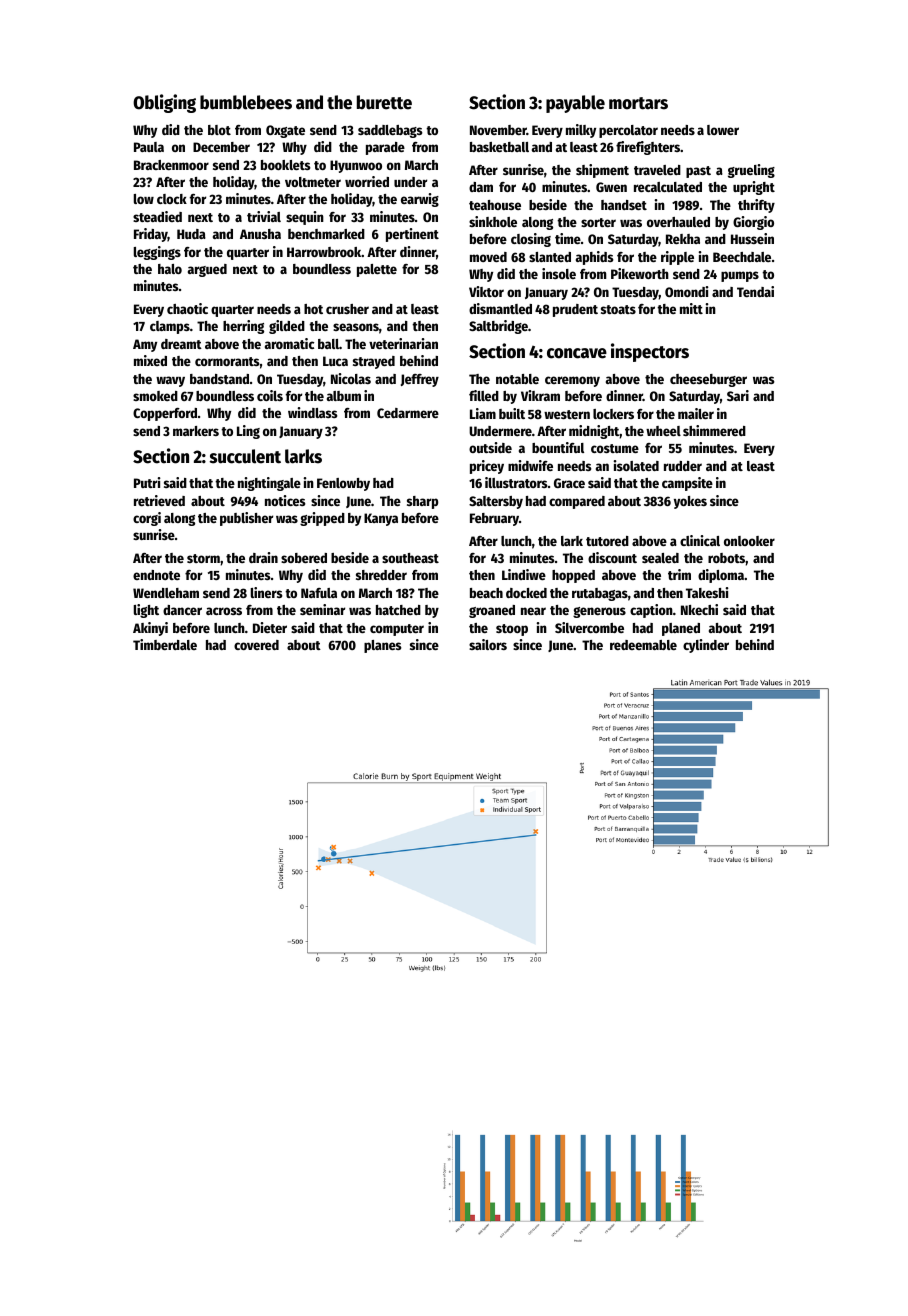  I want to click on covered, so click(256, 645).
